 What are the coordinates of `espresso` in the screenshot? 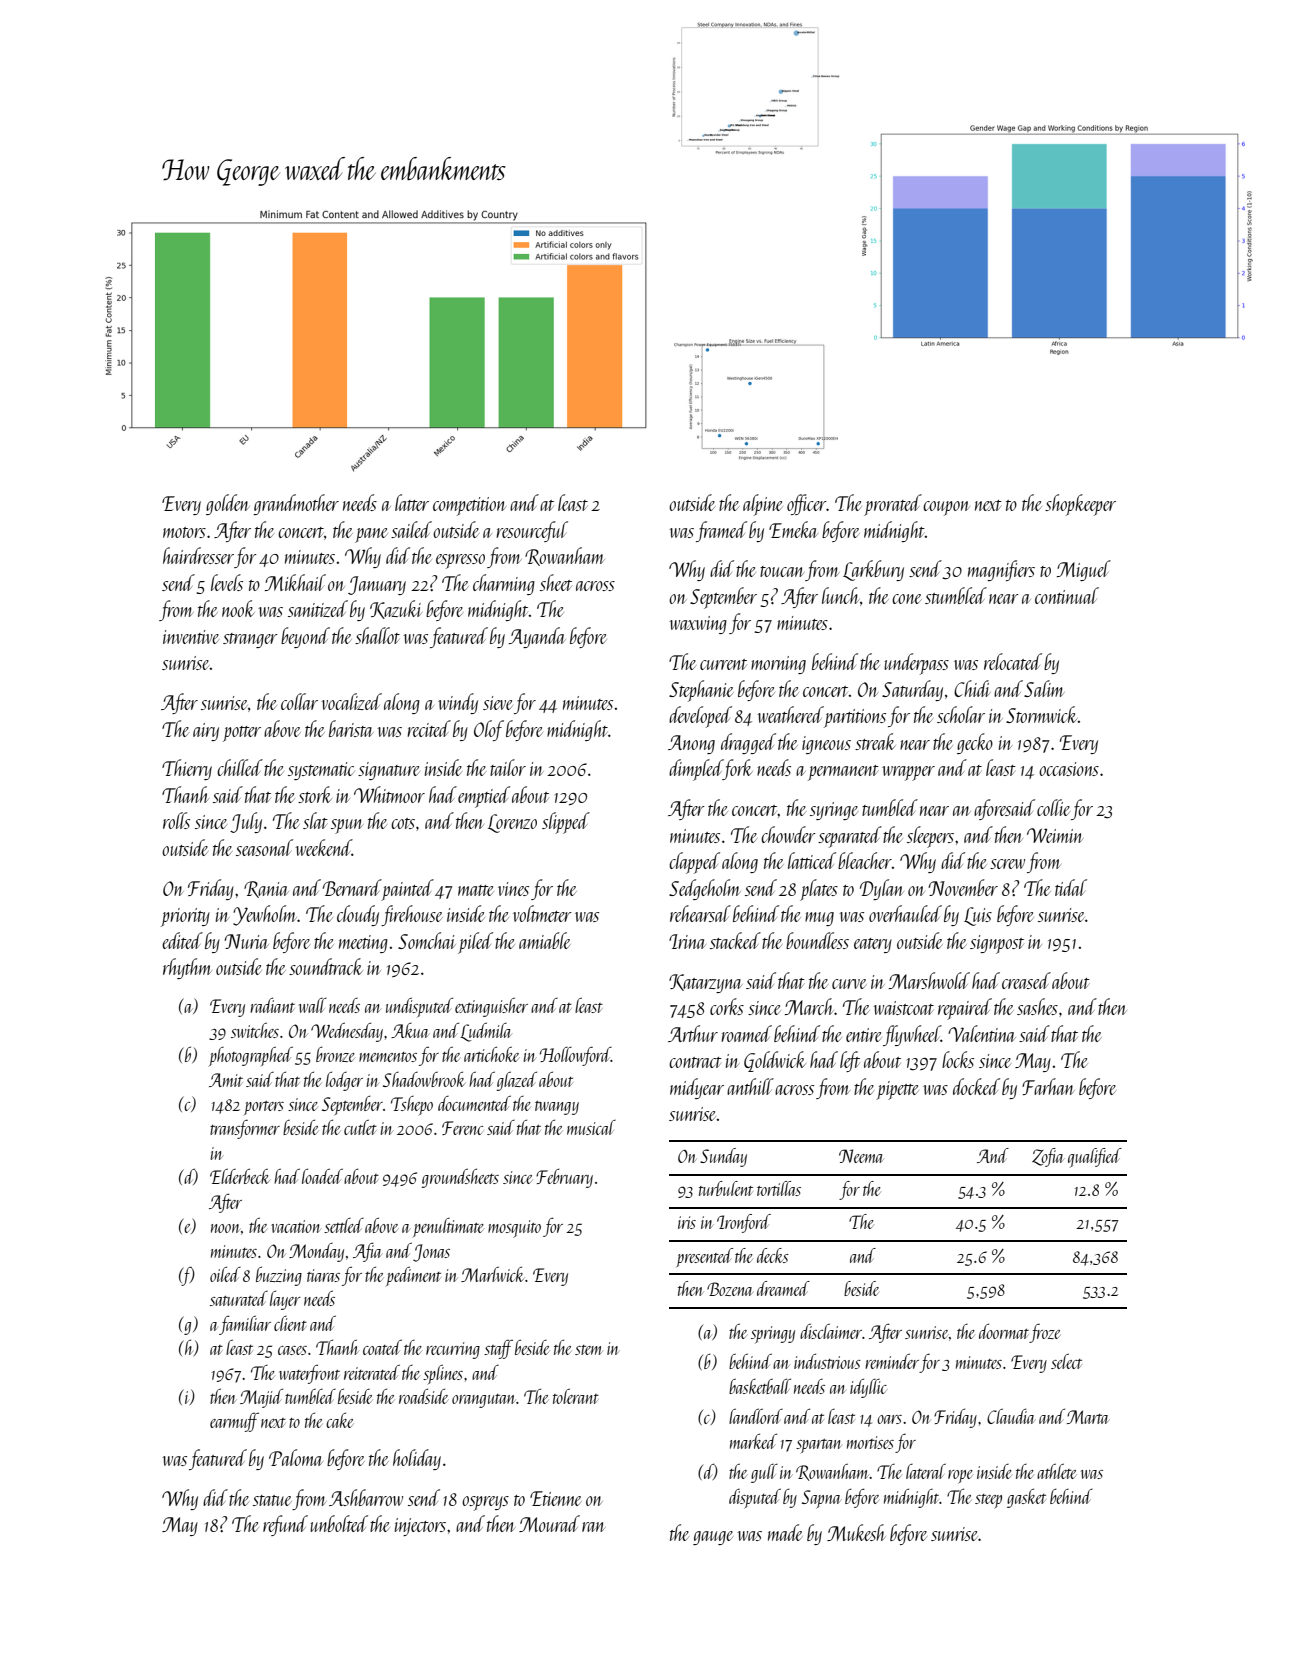 It's located at (460, 561).
